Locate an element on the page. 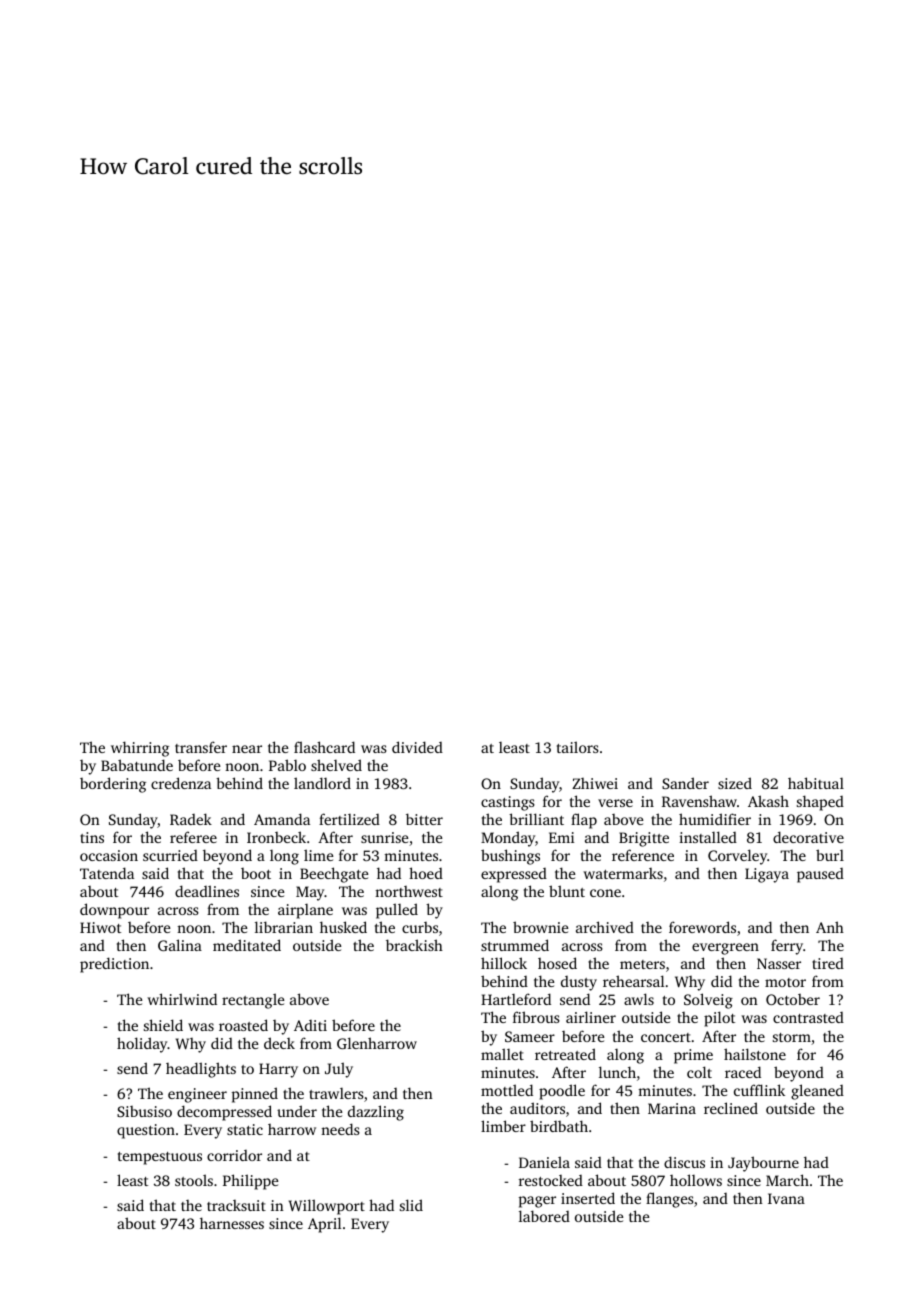 The width and height of the document is (924, 1311). Zhiwei is located at coordinates (595, 783).
